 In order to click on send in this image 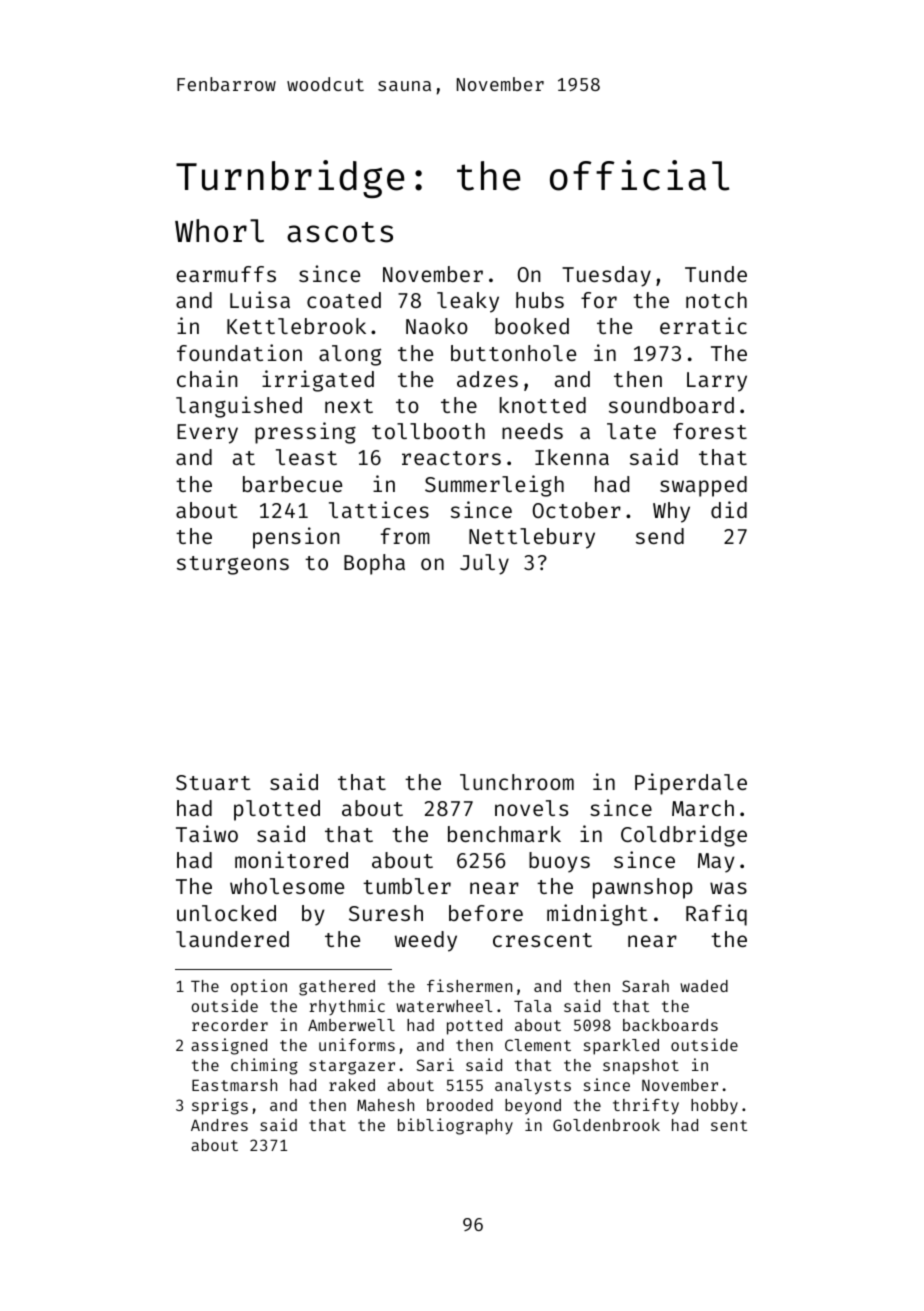, I will do `click(660, 536)`.
